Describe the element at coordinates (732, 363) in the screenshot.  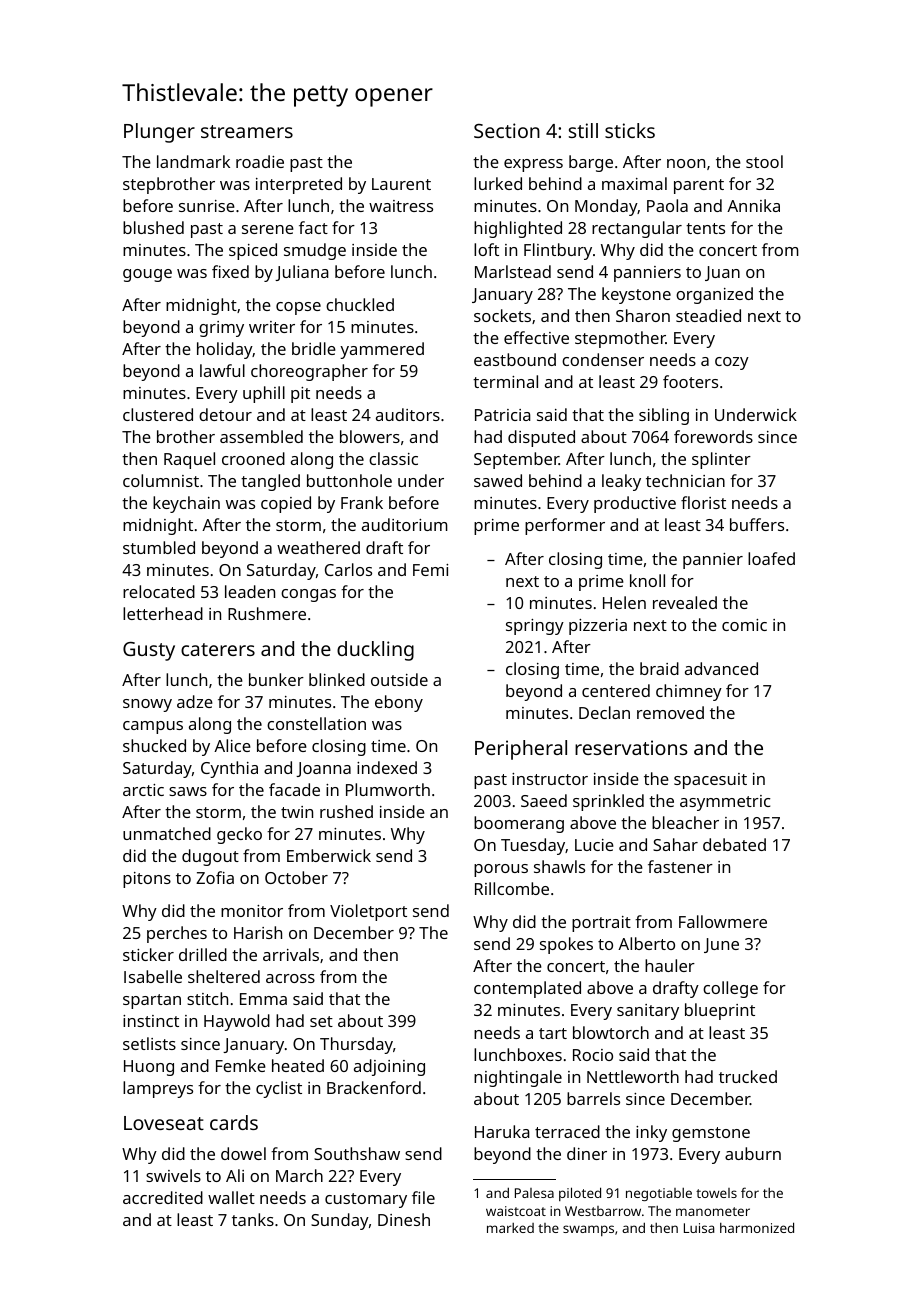
I see `cozy` at that location.
